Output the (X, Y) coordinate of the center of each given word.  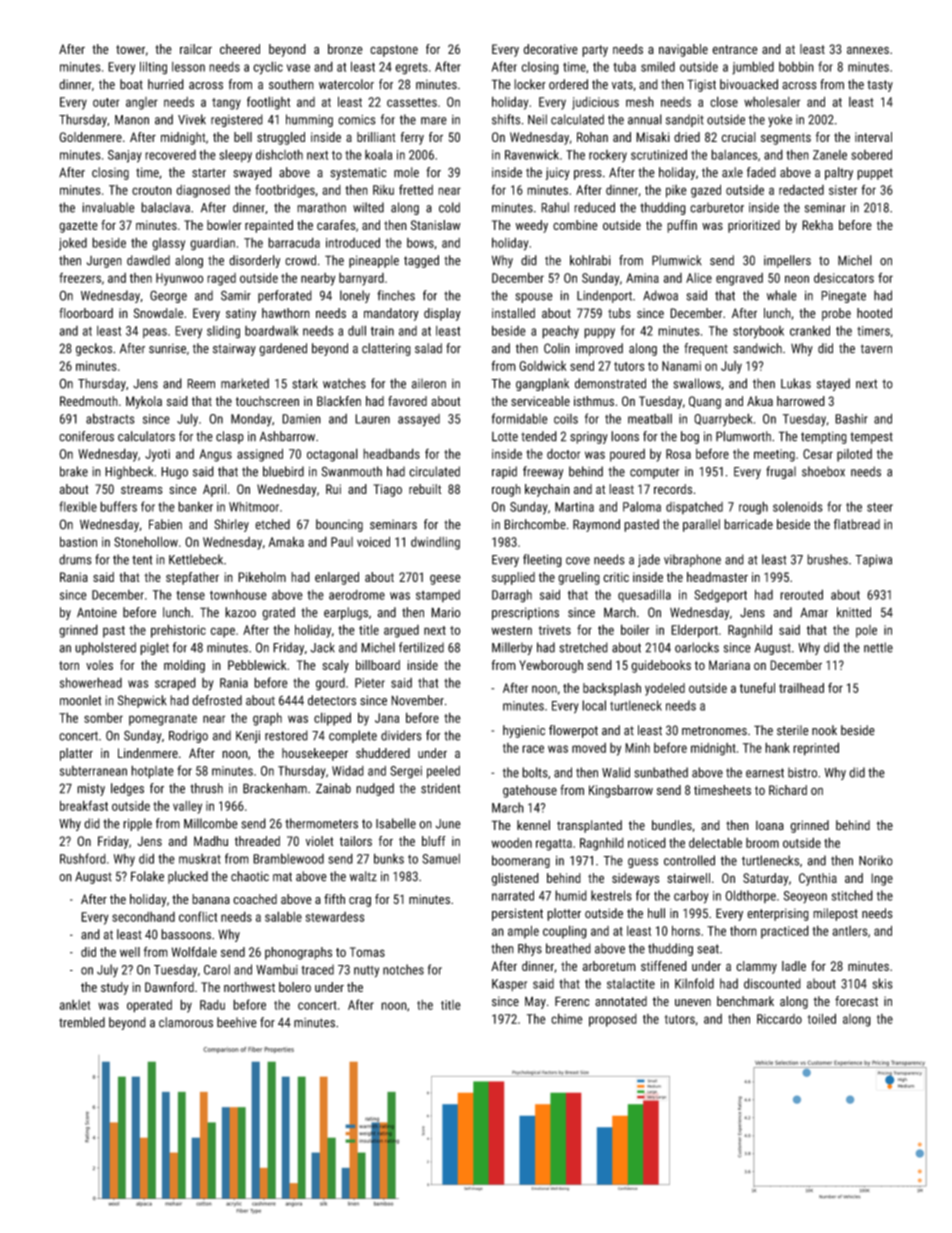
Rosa (678, 454)
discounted (772, 983)
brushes (827, 559)
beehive (237, 1022)
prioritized (754, 226)
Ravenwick (532, 154)
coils (566, 419)
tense (190, 595)
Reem (201, 384)
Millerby (512, 648)
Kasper (509, 985)
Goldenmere (90, 137)
